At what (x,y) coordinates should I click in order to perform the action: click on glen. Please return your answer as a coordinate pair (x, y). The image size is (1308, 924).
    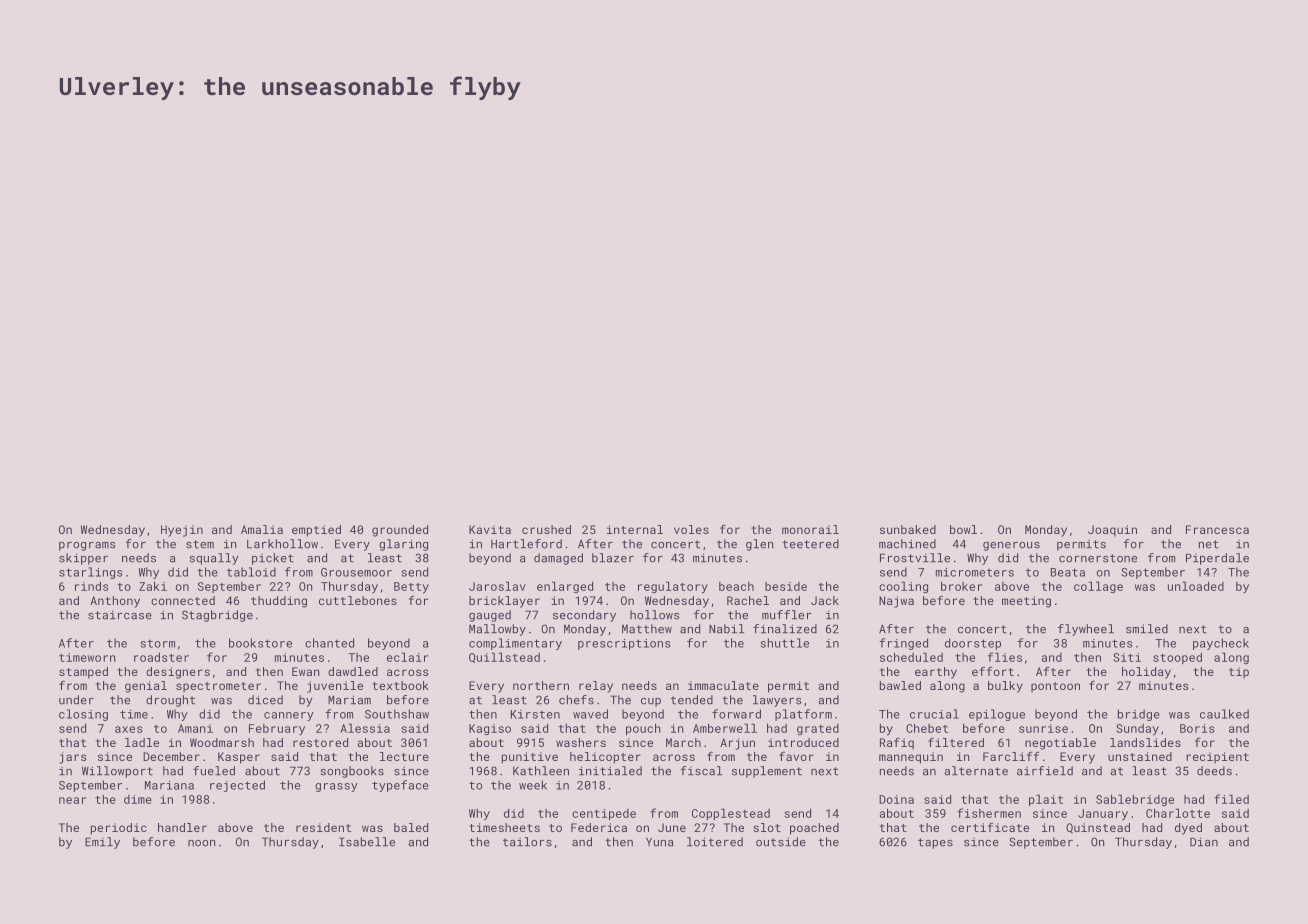
    Looking at the image, I should click on (760, 545).
